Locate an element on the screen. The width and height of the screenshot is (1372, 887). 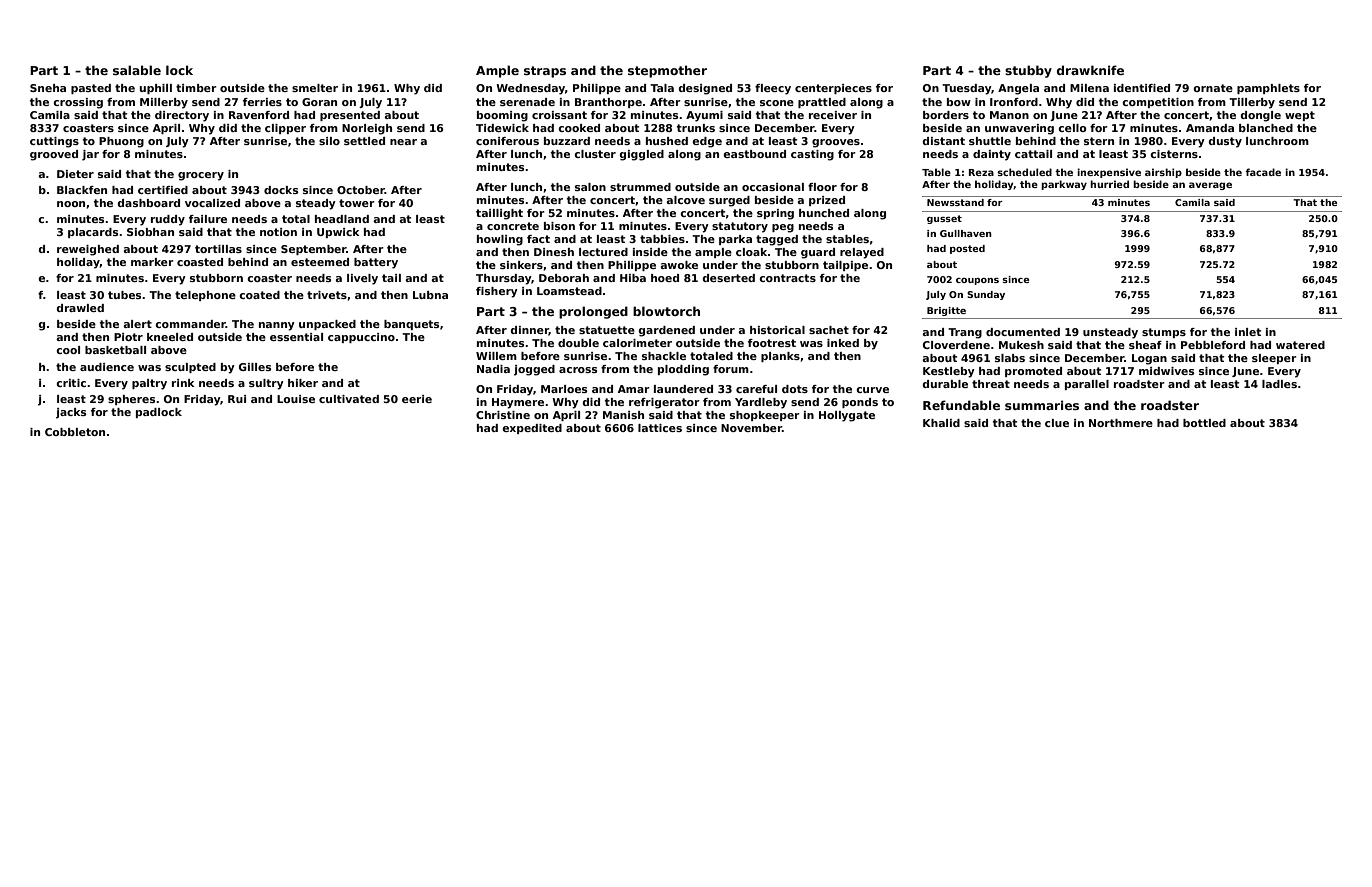
bottled is located at coordinates (1204, 423).
